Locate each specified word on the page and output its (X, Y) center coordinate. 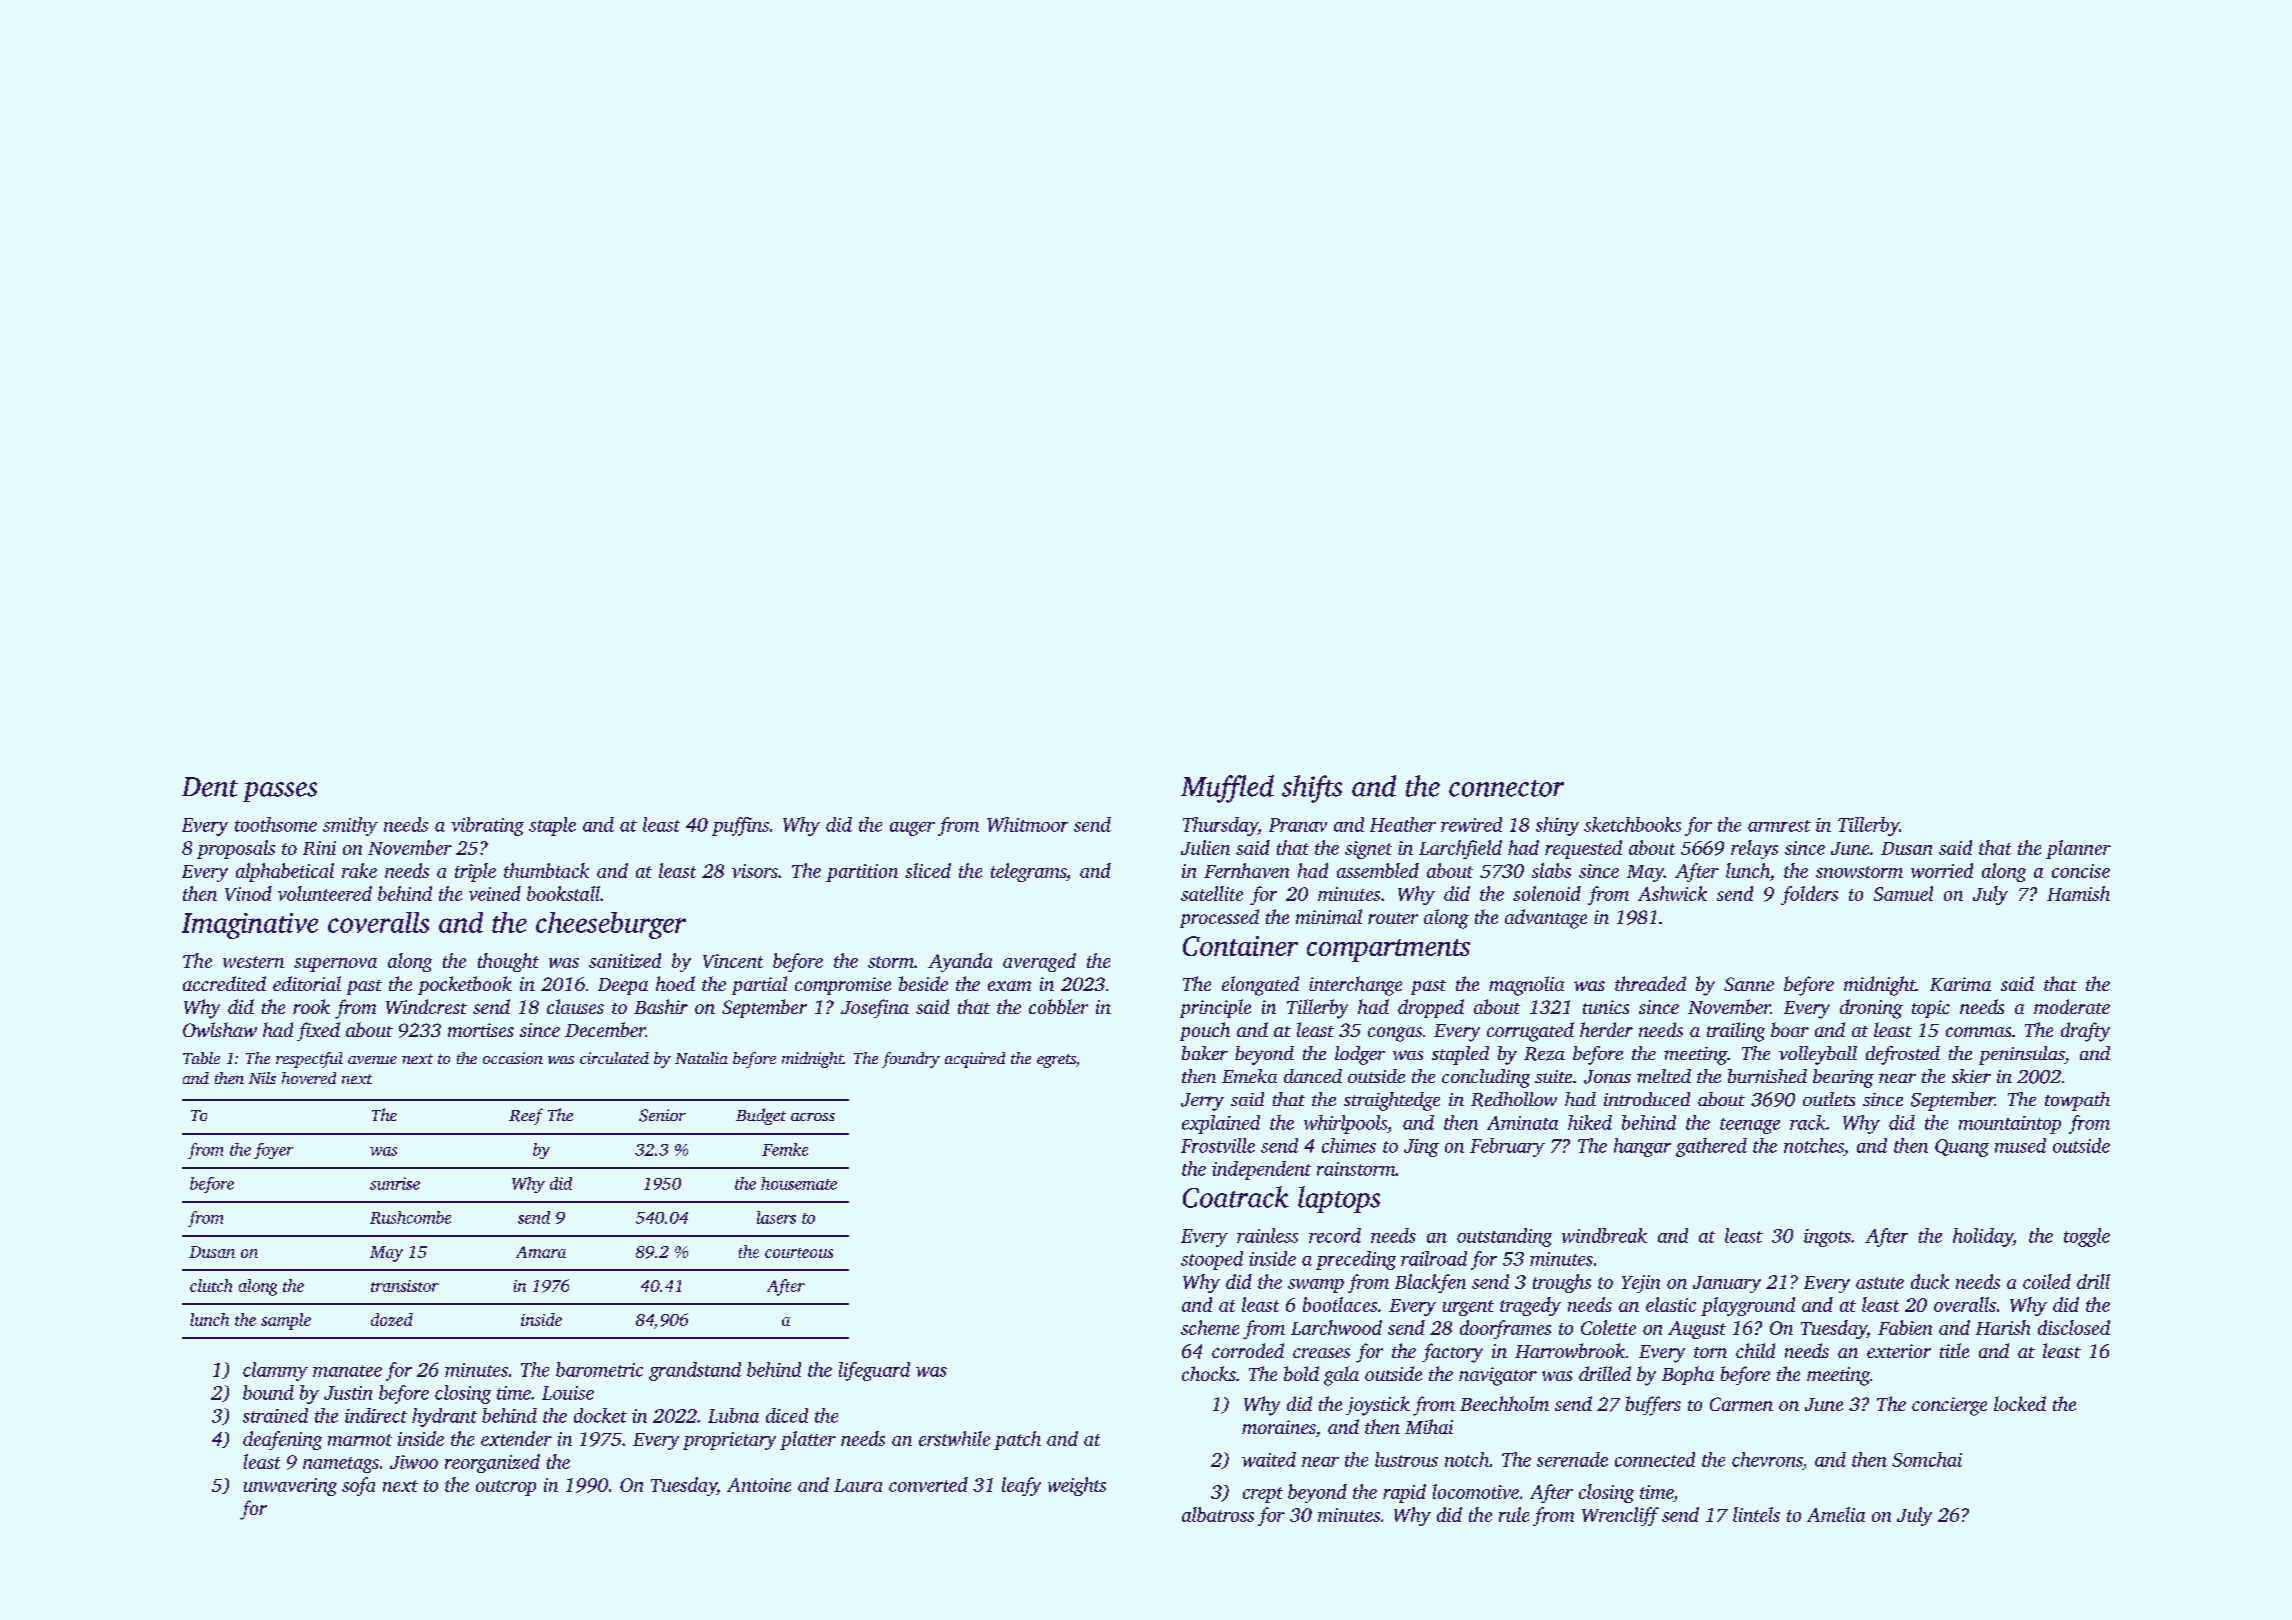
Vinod (248, 893)
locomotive (1476, 1491)
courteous (799, 1253)
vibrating (487, 826)
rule (1514, 1514)
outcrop (506, 1488)
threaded (1650, 983)
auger (912, 829)
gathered (1711, 1147)
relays (1754, 849)
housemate (799, 1183)
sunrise (395, 1183)
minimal (1329, 916)
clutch (211, 1285)
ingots (1827, 1238)
